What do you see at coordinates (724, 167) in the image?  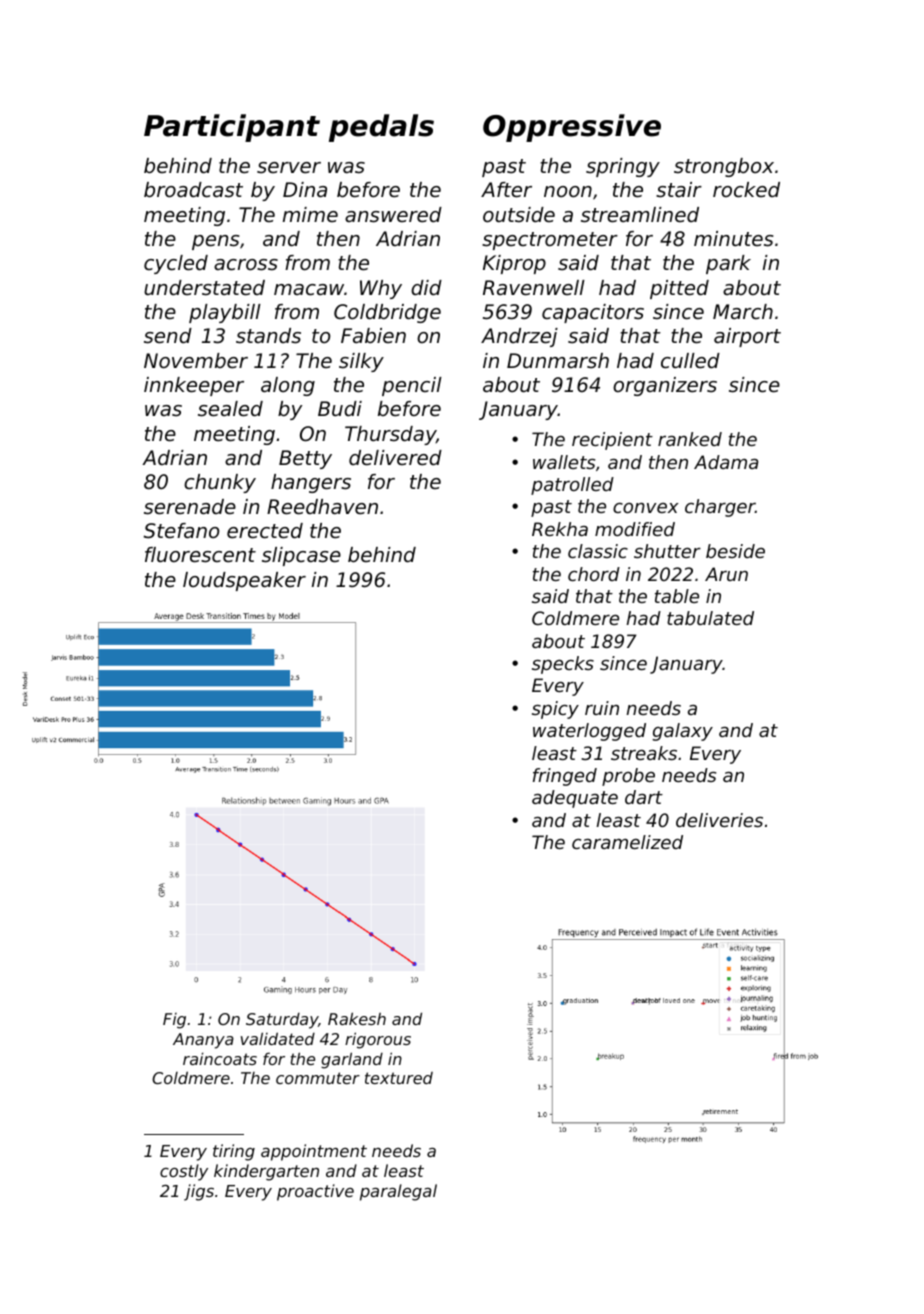 I see `strongbox` at bounding box center [724, 167].
